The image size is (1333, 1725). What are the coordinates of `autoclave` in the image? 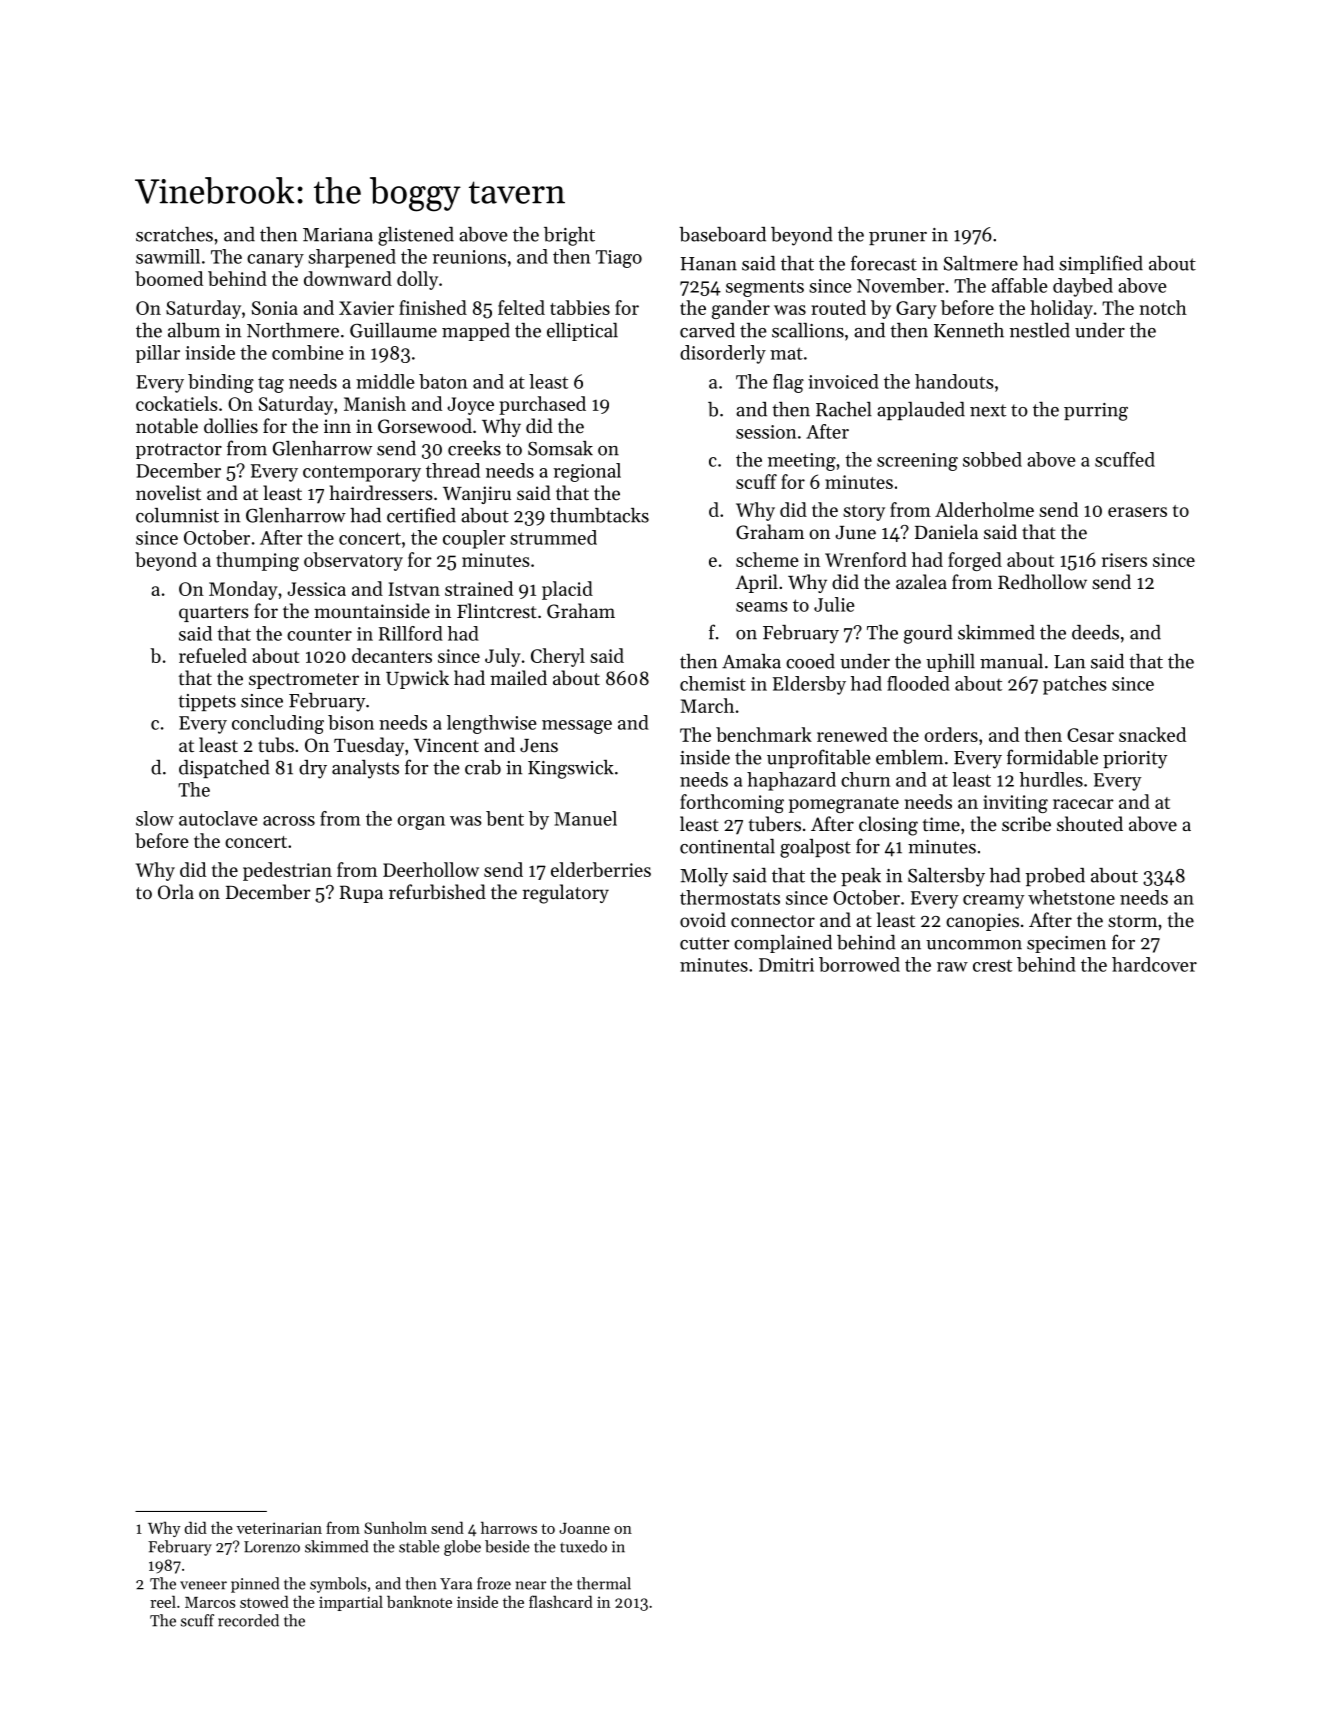 It's located at (218, 818).
